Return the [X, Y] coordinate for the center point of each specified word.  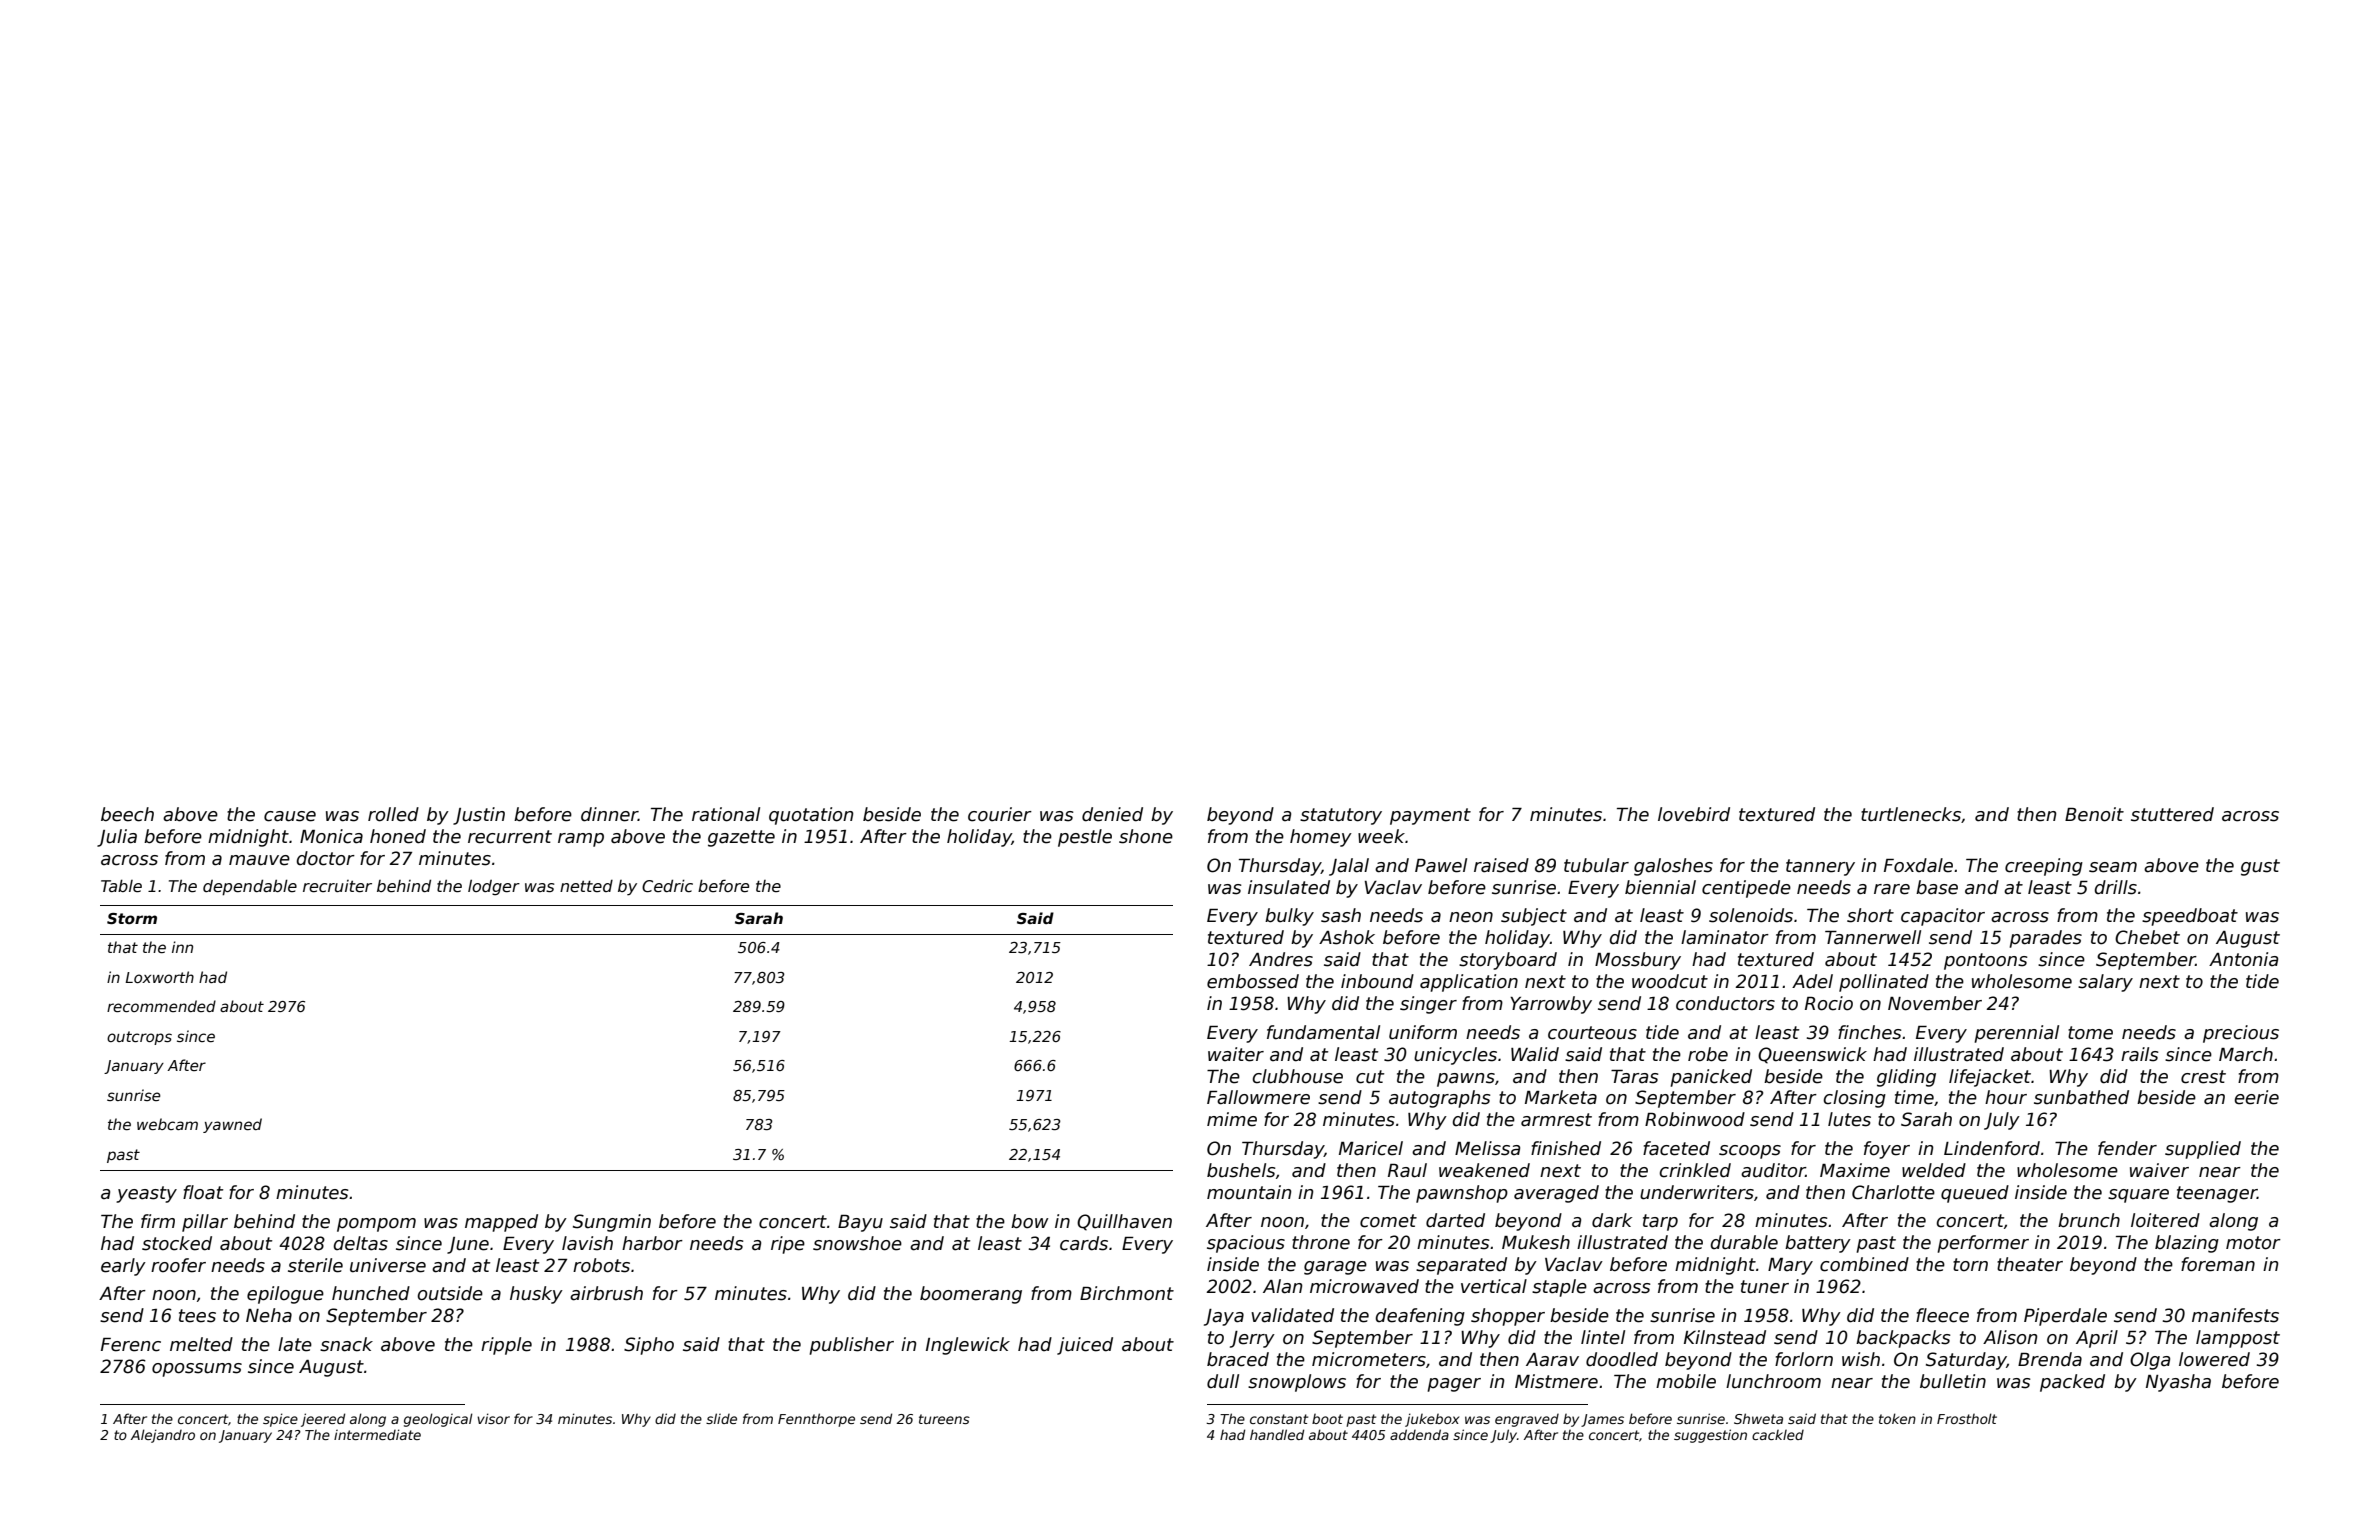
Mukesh [1536, 1242]
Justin [479, 816]
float [203, 1192]
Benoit [2094, 814]
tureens [944, 1419]
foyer [1887, 1150]
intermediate [377, 1434]
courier [1000, 814]
